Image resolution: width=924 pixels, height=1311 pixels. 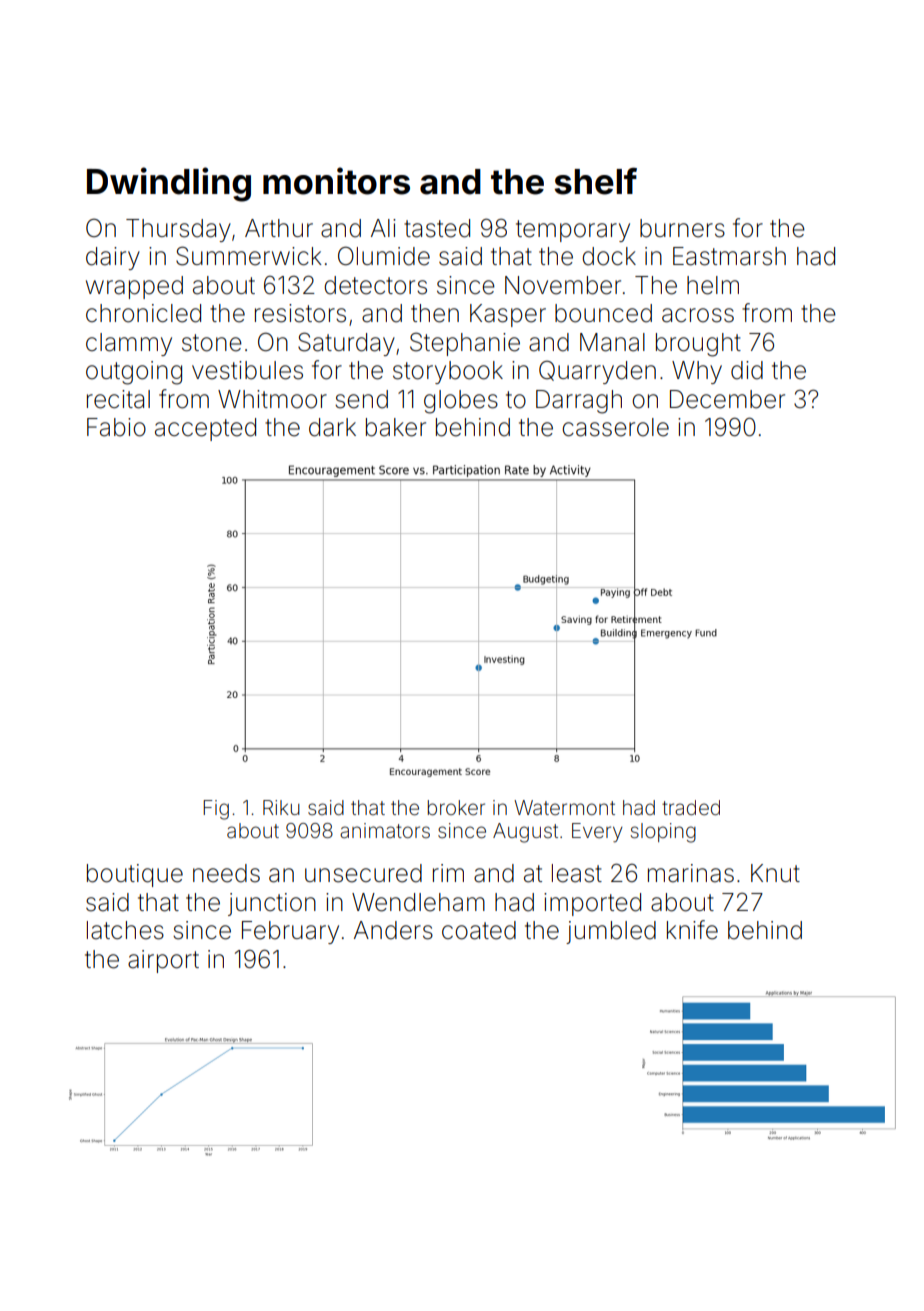 What do you see at coordinates (332, 427) in the page?
I see `dark` at bounding box center [332, 427].
